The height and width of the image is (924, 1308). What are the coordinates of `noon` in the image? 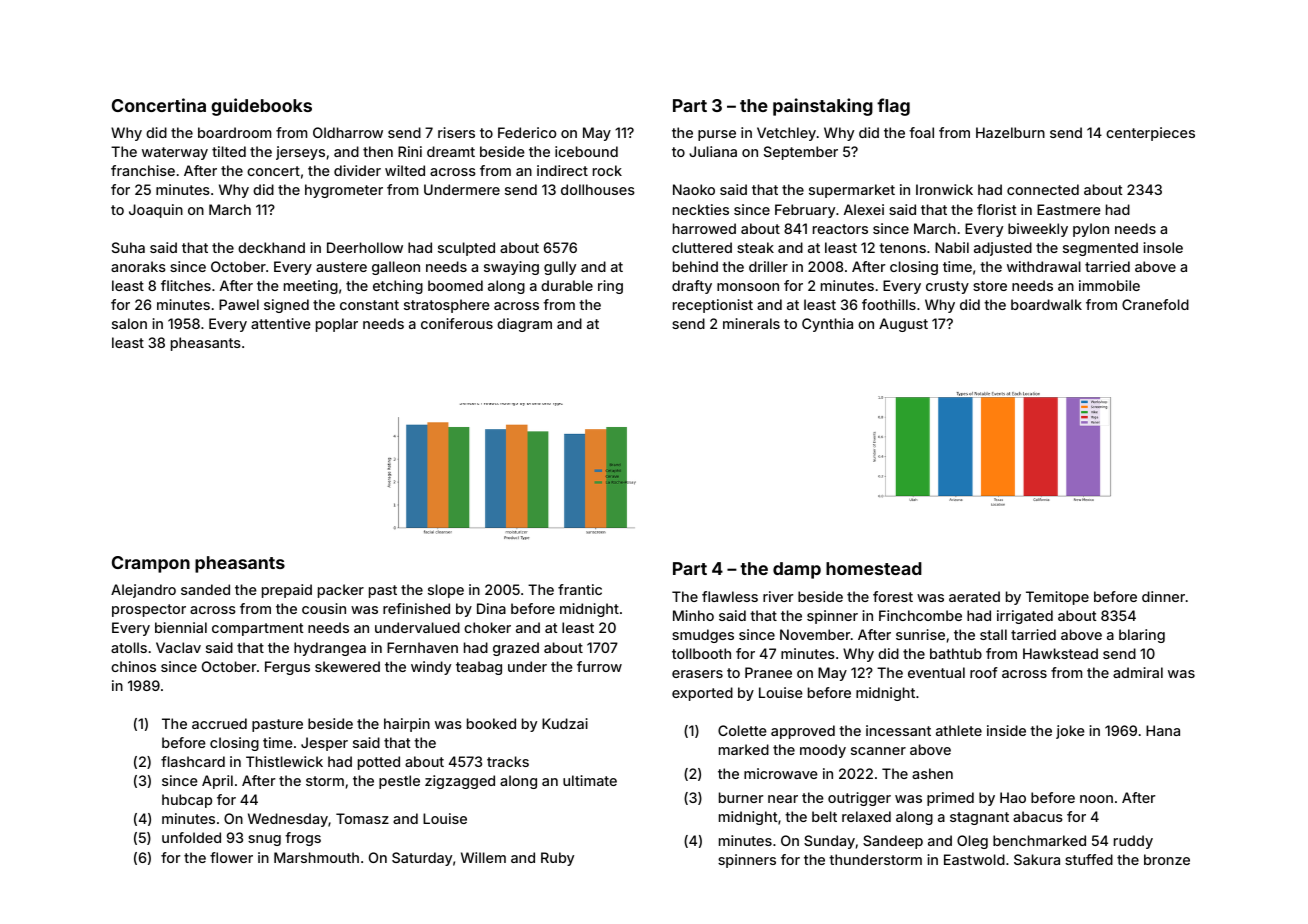 It's located at (1096, 799).
